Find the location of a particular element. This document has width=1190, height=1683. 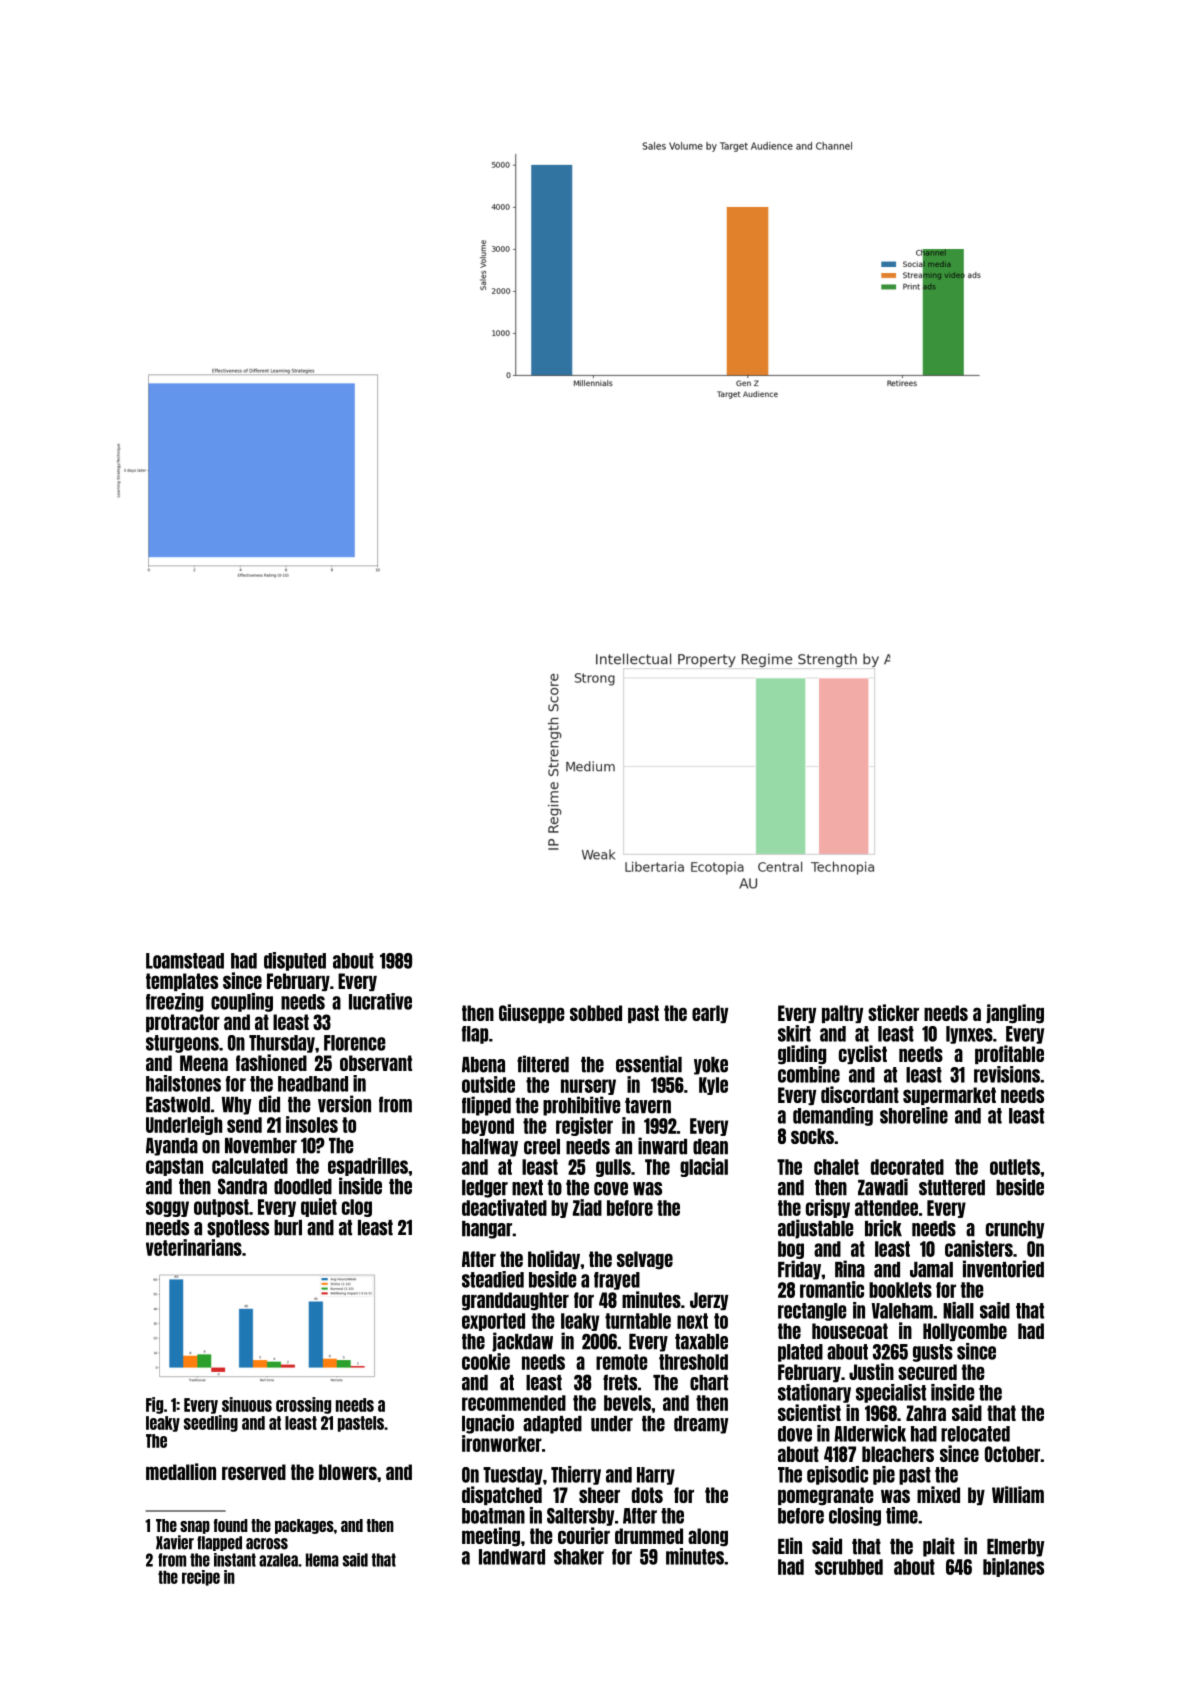

episodic is located at coordinates (837, 1475).
